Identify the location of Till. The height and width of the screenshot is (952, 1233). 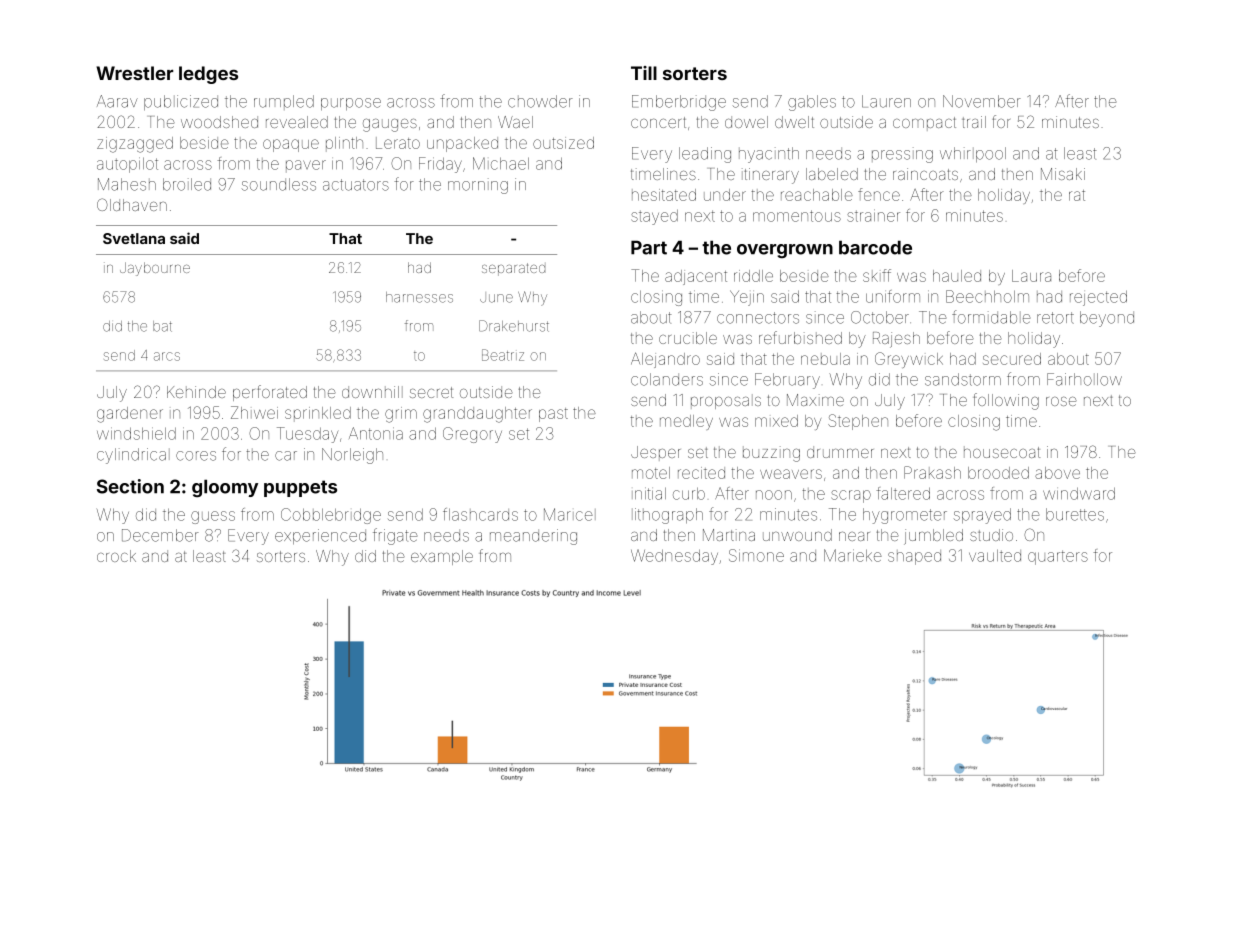
(644, 73).
